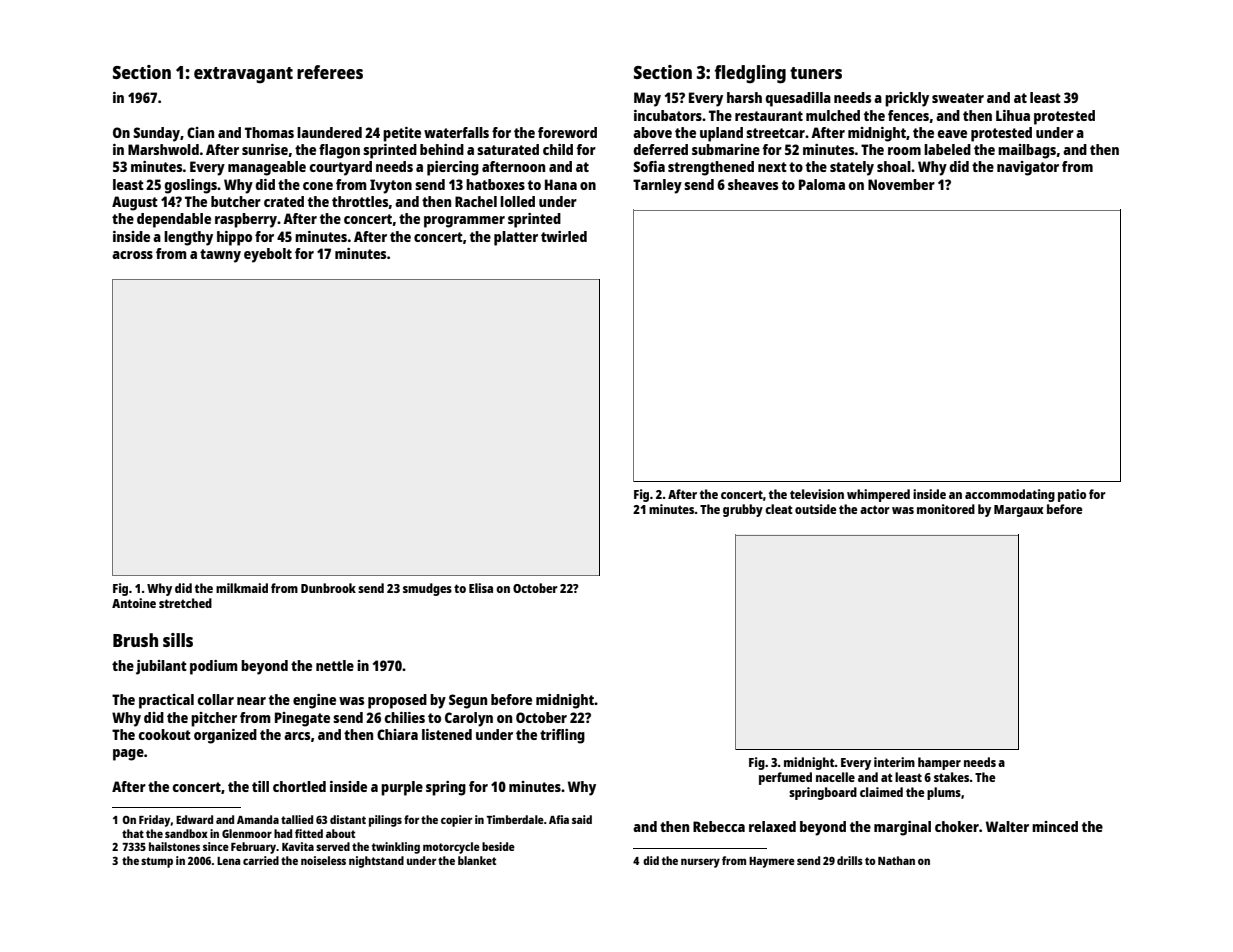 This screenshot has height=952, width=1233. What do you see at coordinates (243, 75) in the screenshot?
I see `extravagant` at bounding box center [243, 75].
